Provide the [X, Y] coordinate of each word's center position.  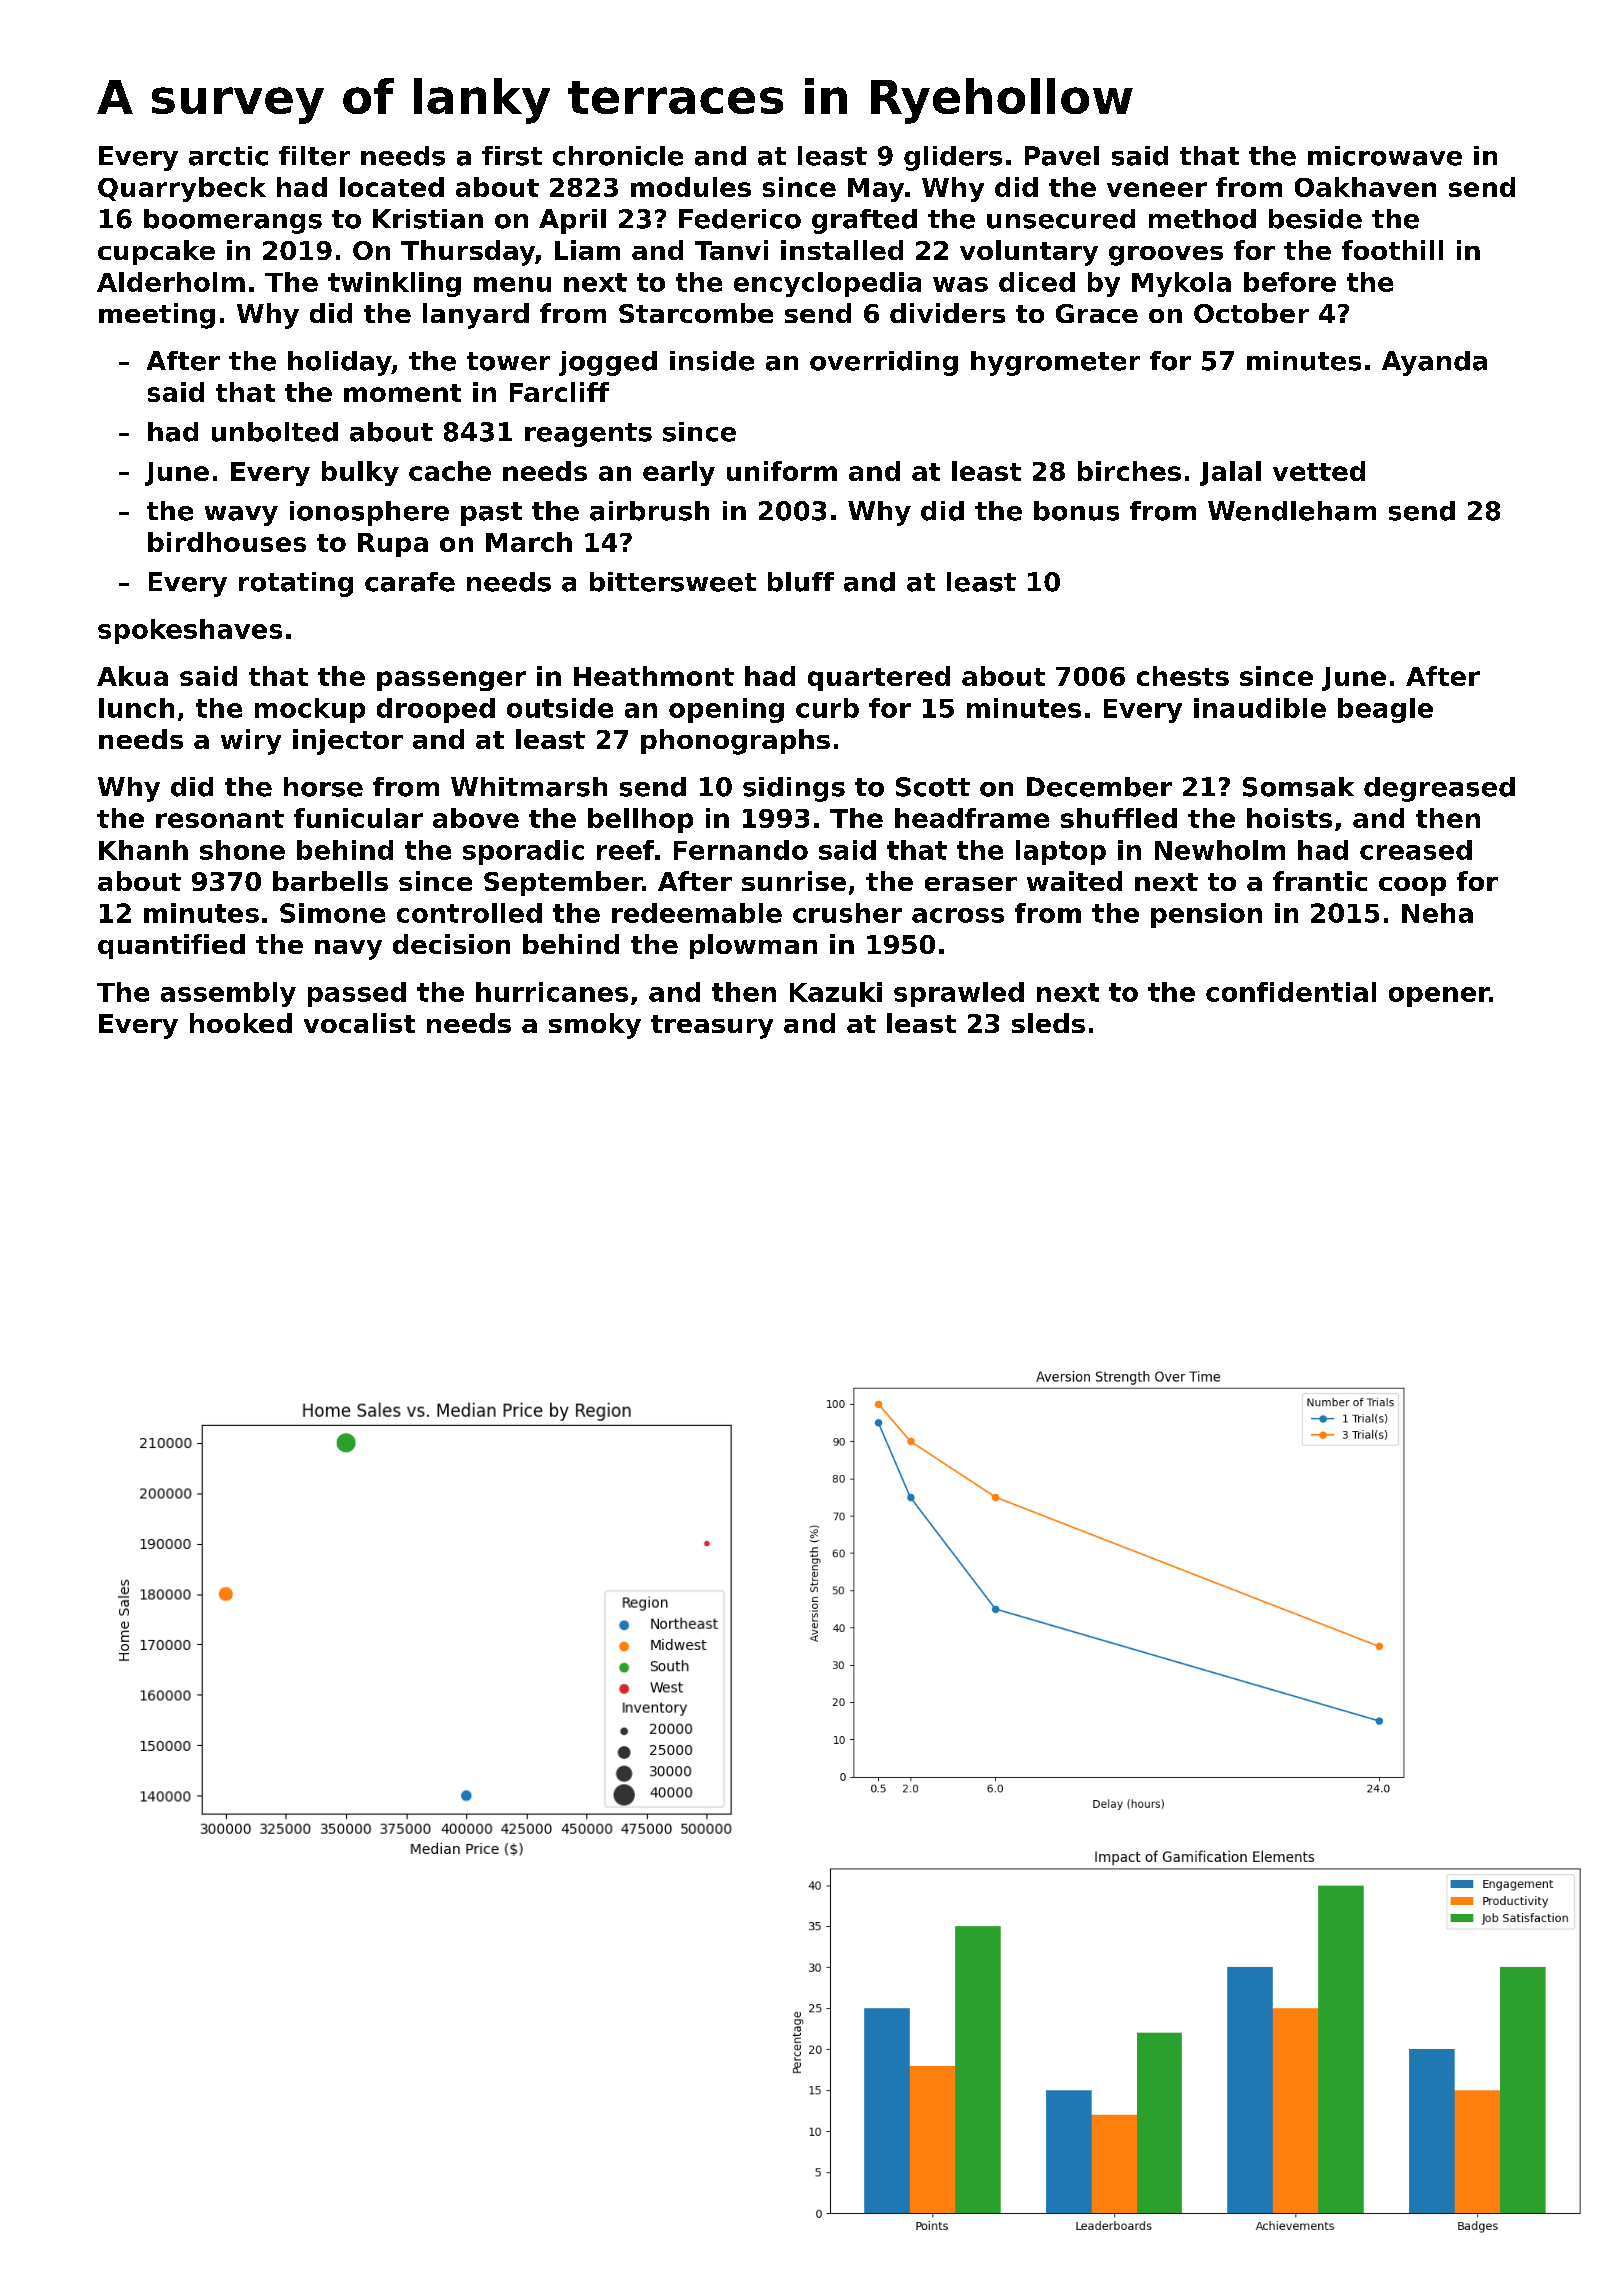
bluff [801, 582]
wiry [251, 742]
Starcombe [696, 313]
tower [508, 361]
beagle [1385, 710]
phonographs [735, 742]
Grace [1097, 313]
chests [1183, 676]
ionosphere [369, 513]
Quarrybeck [182, 189]
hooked [241, 1023]
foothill [1392, 250]
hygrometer [1055, 363]
